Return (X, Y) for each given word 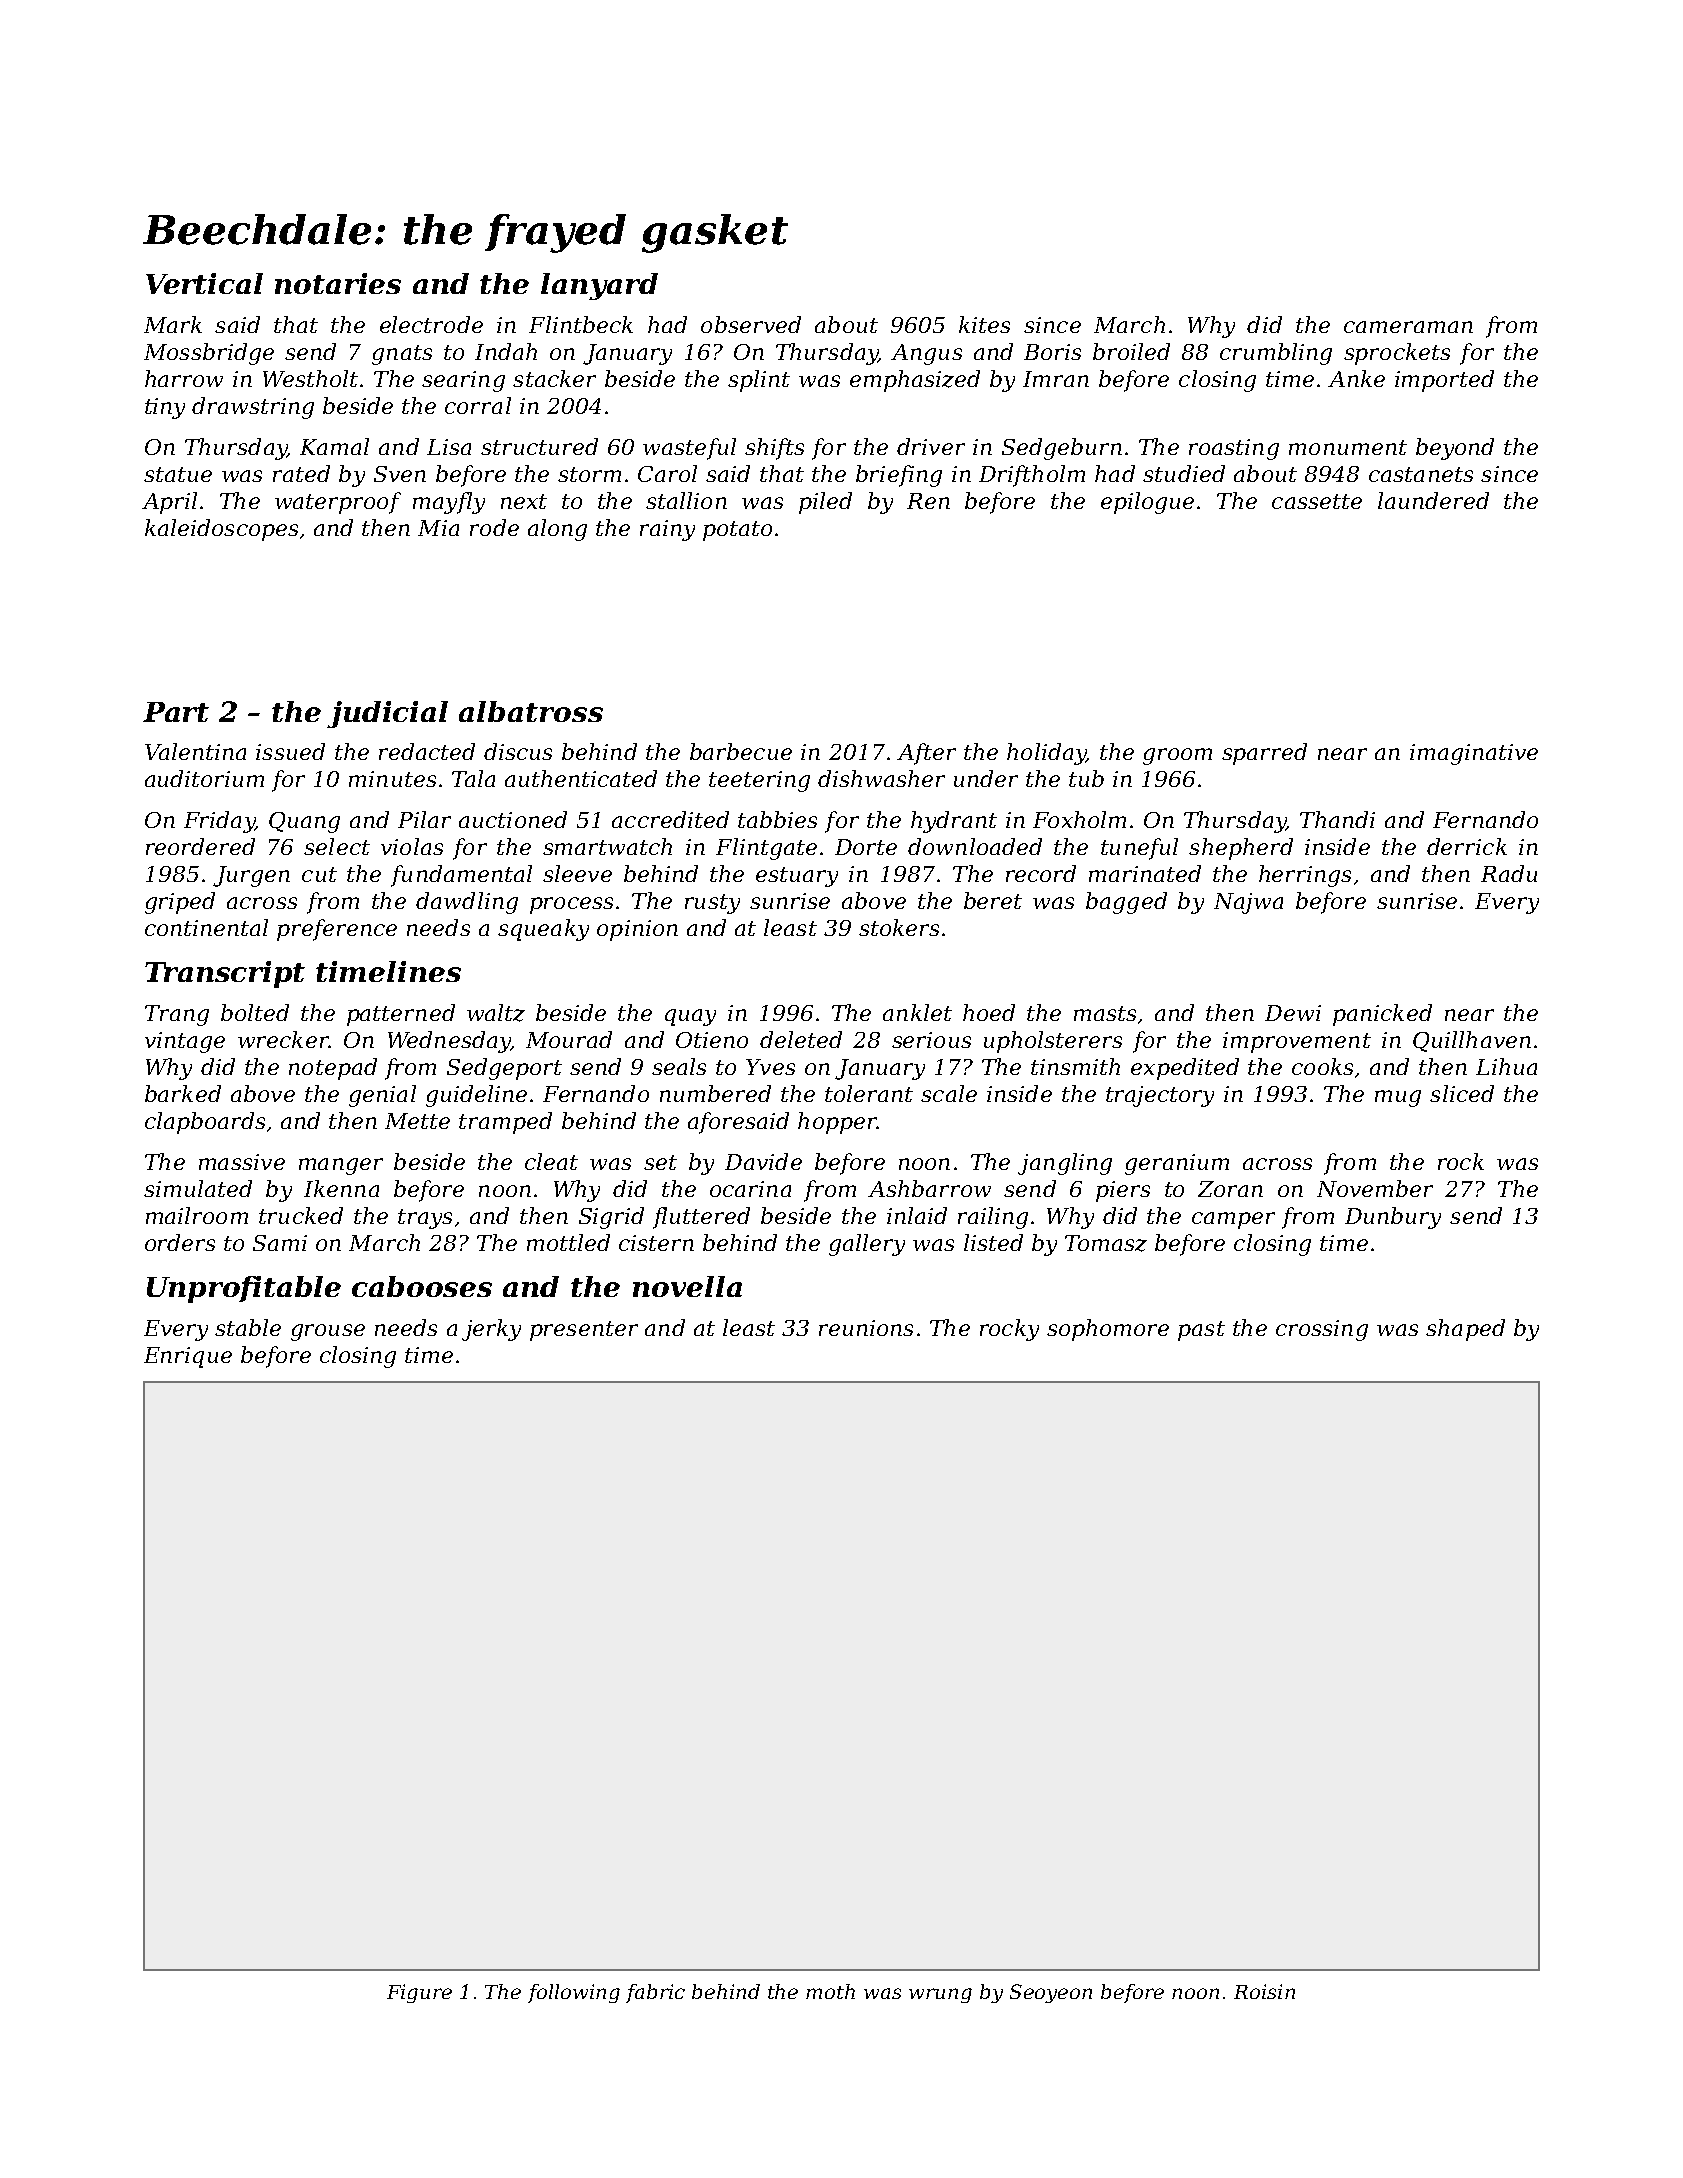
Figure (419, 1993)
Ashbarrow (929, 1188)
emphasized (915, 381)
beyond (1455, 449)
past (1201, 1331)
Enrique (188, 1357)
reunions (866, 1328)
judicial (387, 714)
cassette (1317, 501)
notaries (338, 283)
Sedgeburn (1062, 449)
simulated (198, 1188)
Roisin (1264, 1991)
